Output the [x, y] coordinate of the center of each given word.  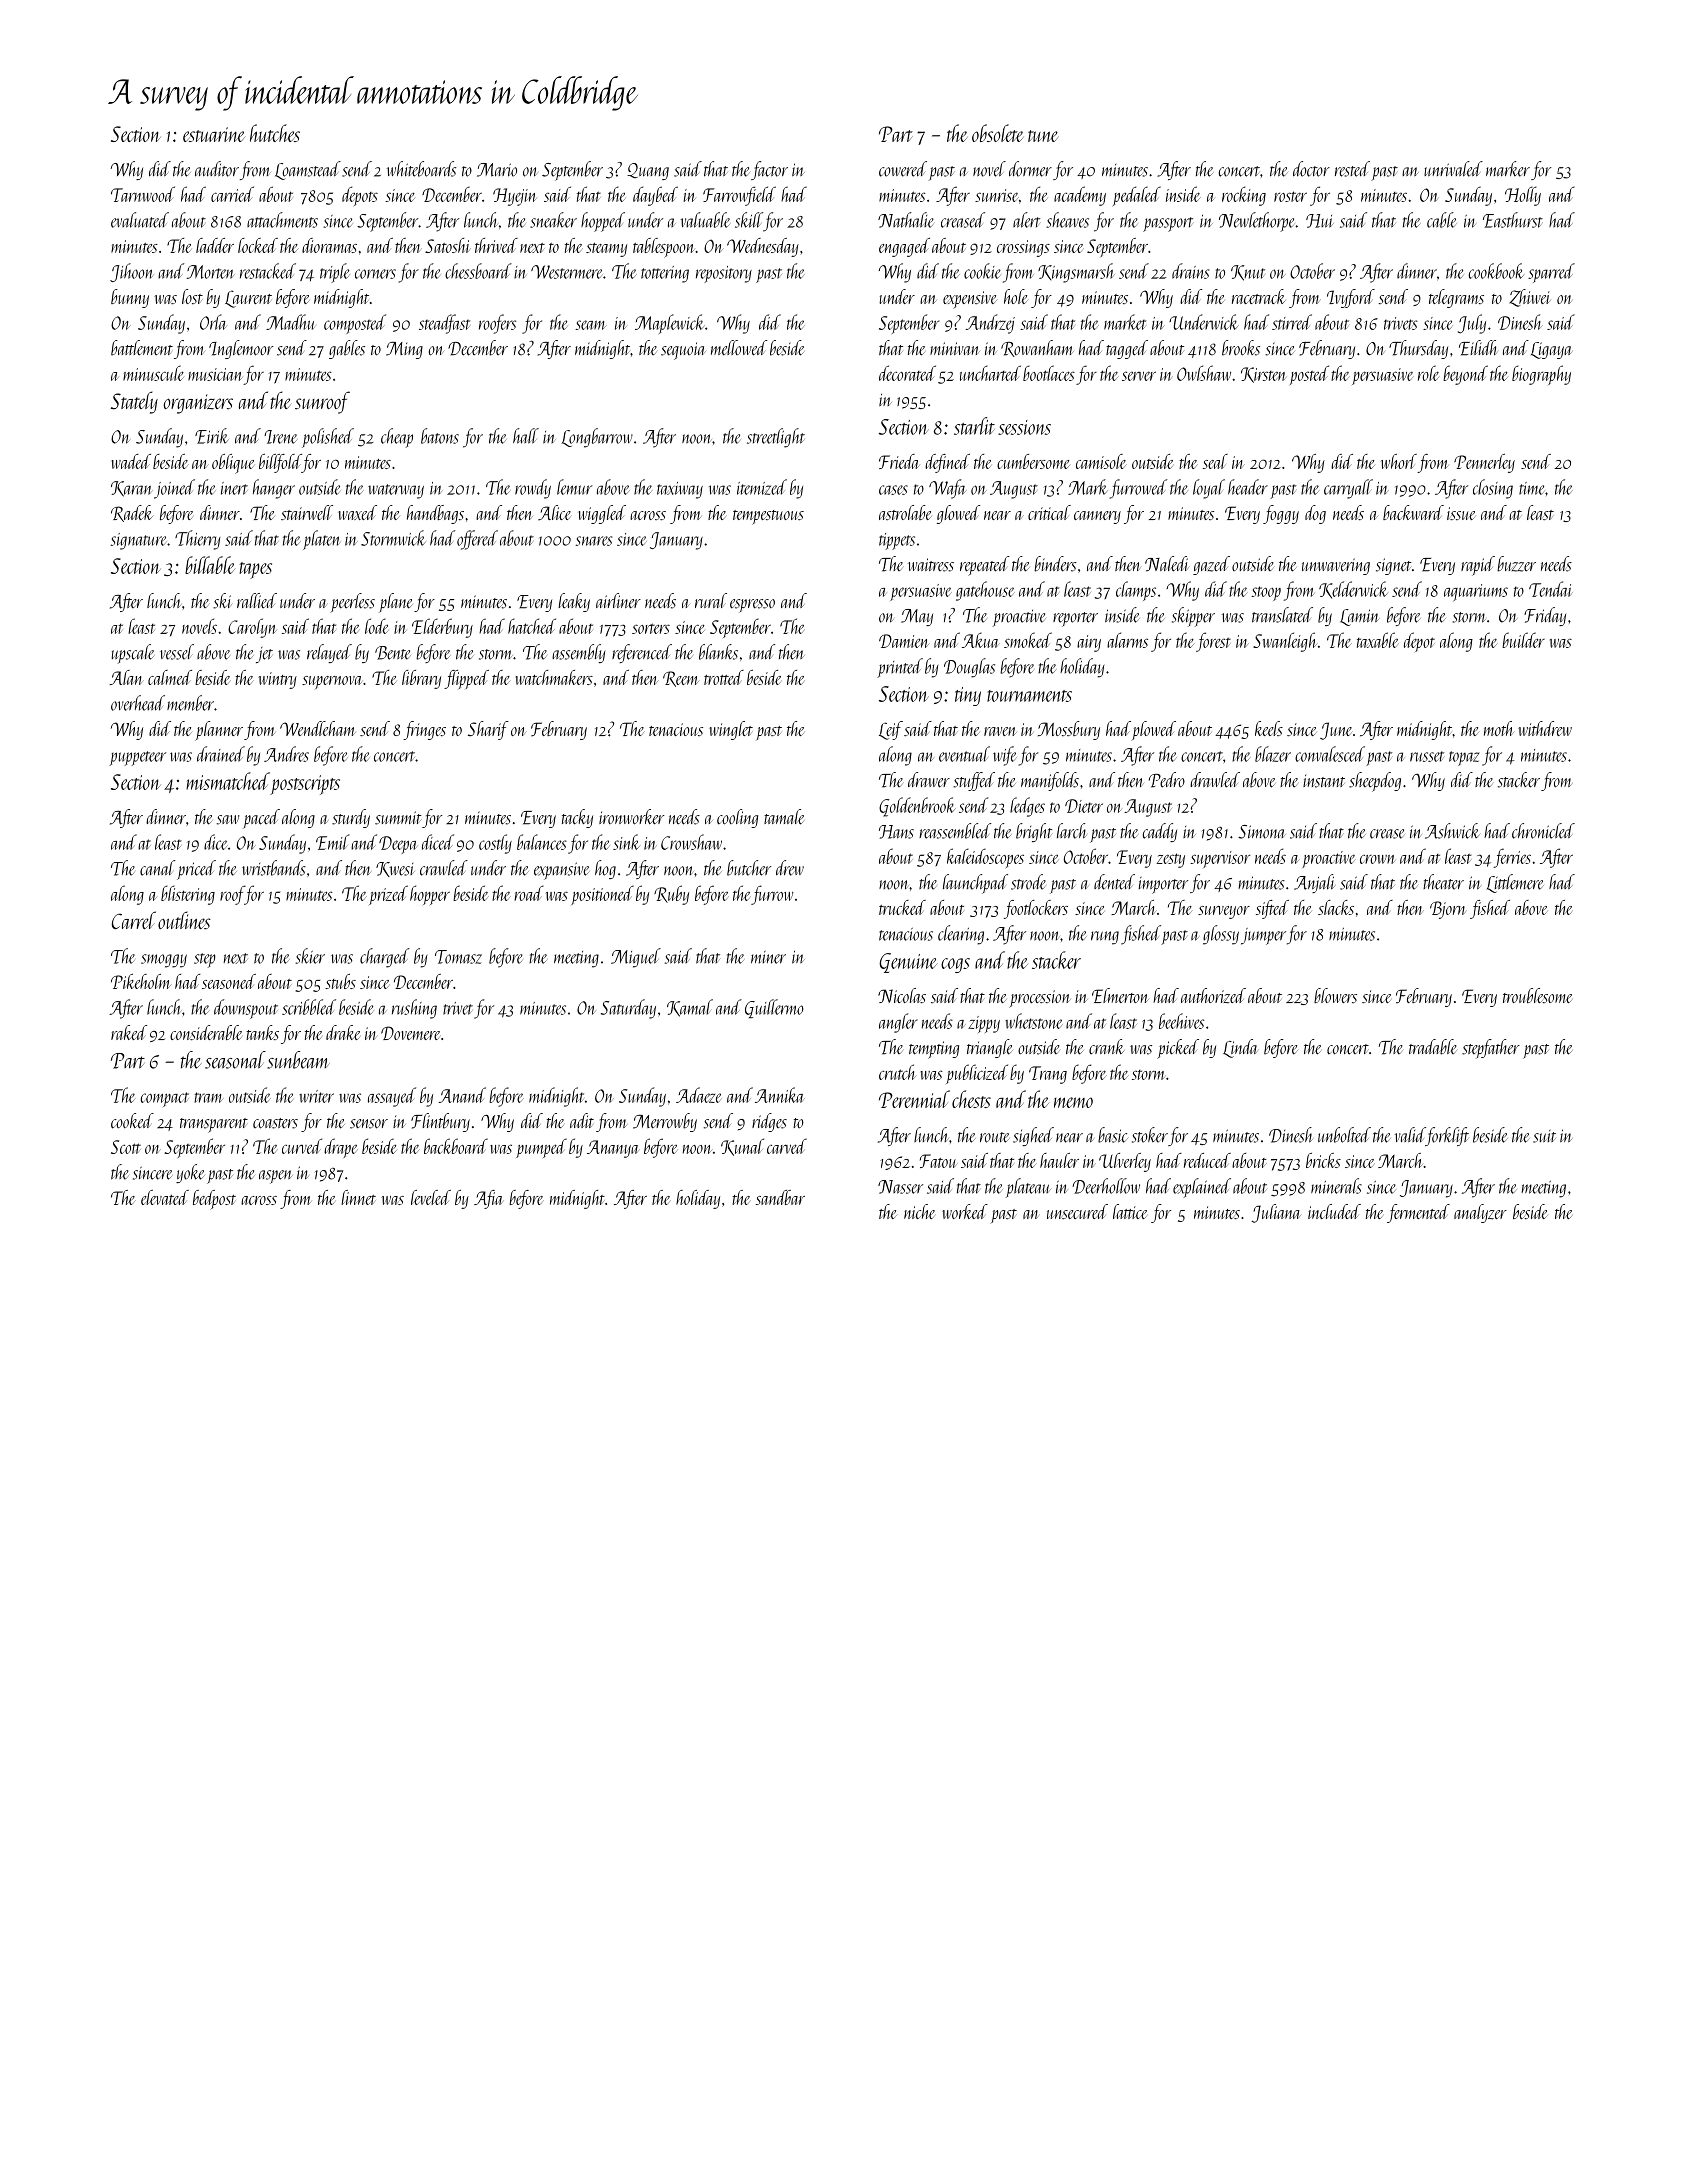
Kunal [742, 1147]
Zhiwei [1530, 298]
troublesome [1537, 995]
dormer [1030, 169]
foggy [1281, 514]
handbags [435, 514]
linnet [358, 1197]
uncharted [990, 373]
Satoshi [448, 245]
